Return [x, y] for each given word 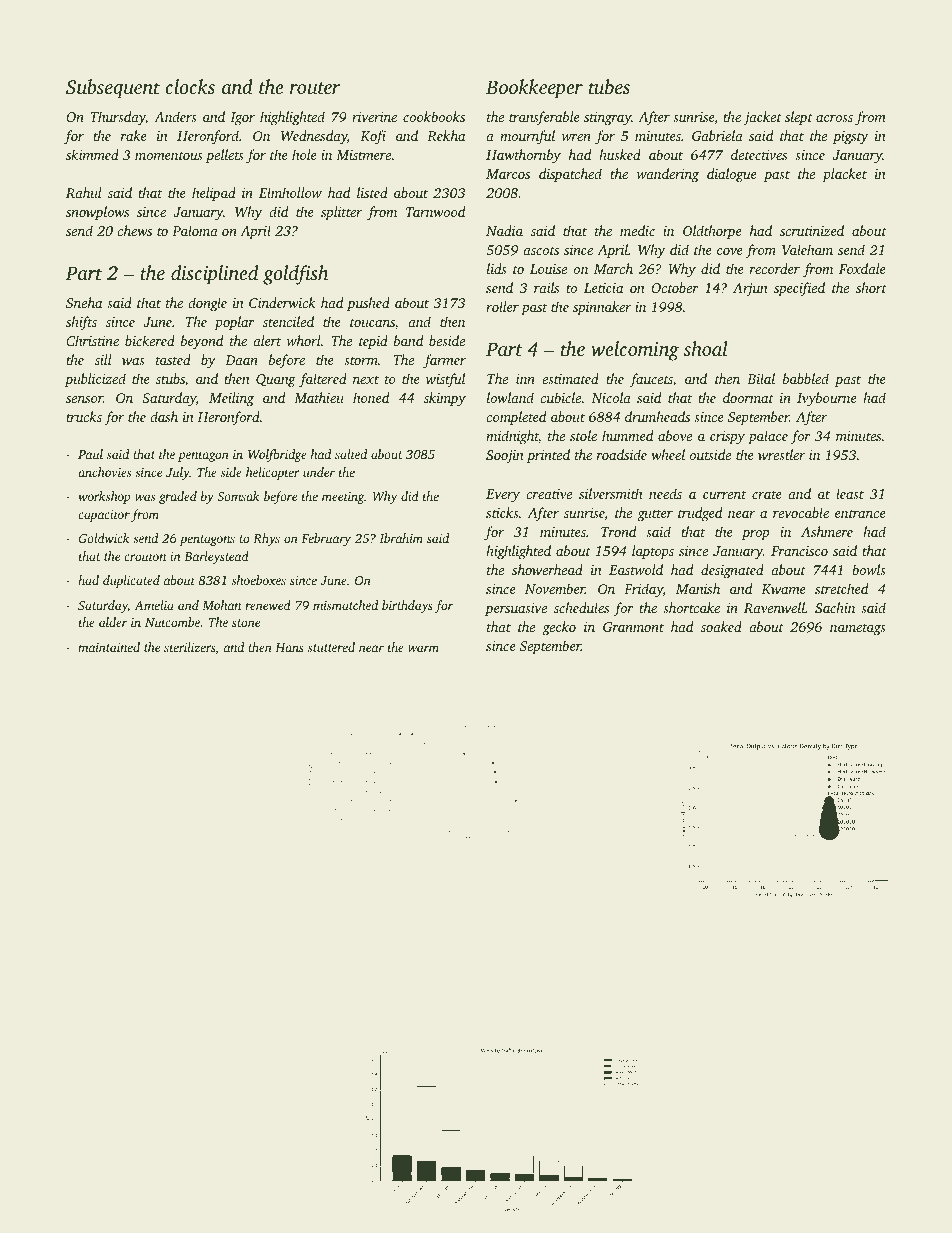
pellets [225, 156]
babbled [806, 378]
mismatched [345, 605]
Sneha [84, 302]
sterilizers [189, 647]
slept [799, 118]
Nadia [504, 230]
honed [371, 397]
